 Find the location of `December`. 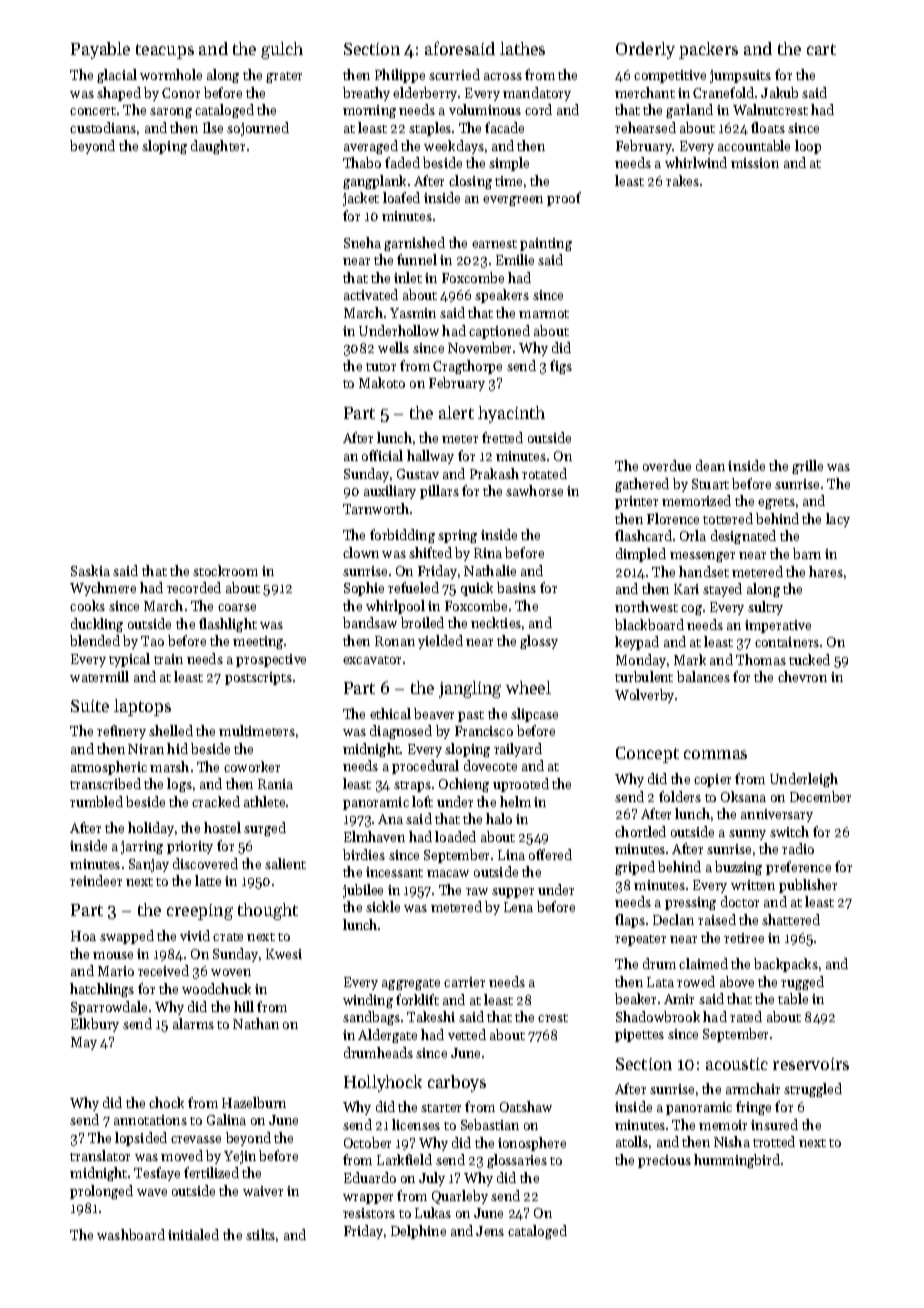

December is located at coordinates (820, 796).
